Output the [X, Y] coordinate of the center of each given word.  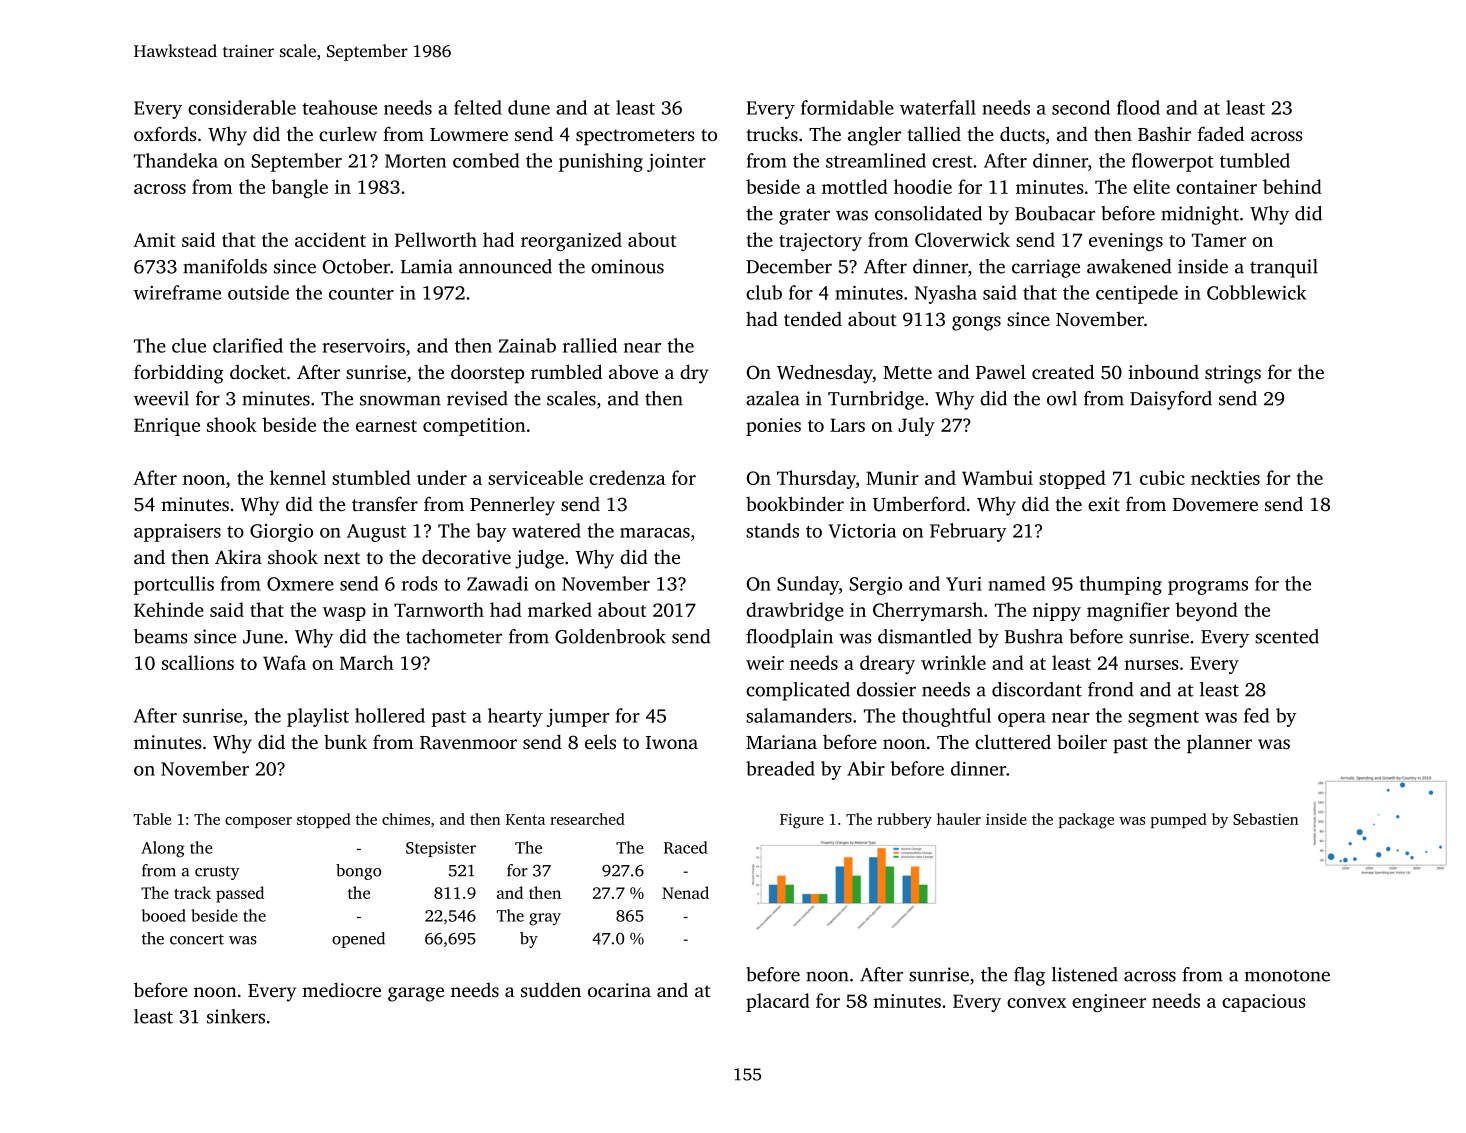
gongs [976, 323]
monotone [1287, 975]
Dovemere [1215, 504]
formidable [847, 107]
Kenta [525, 819]
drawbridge [795, 611]
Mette [907, 372]
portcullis [174, 585]
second [1081, 107]
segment [1163, 719]
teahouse [339, 107]
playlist [318, 717]
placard [778, 1002]
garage [416, 994]
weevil [161, 398]
